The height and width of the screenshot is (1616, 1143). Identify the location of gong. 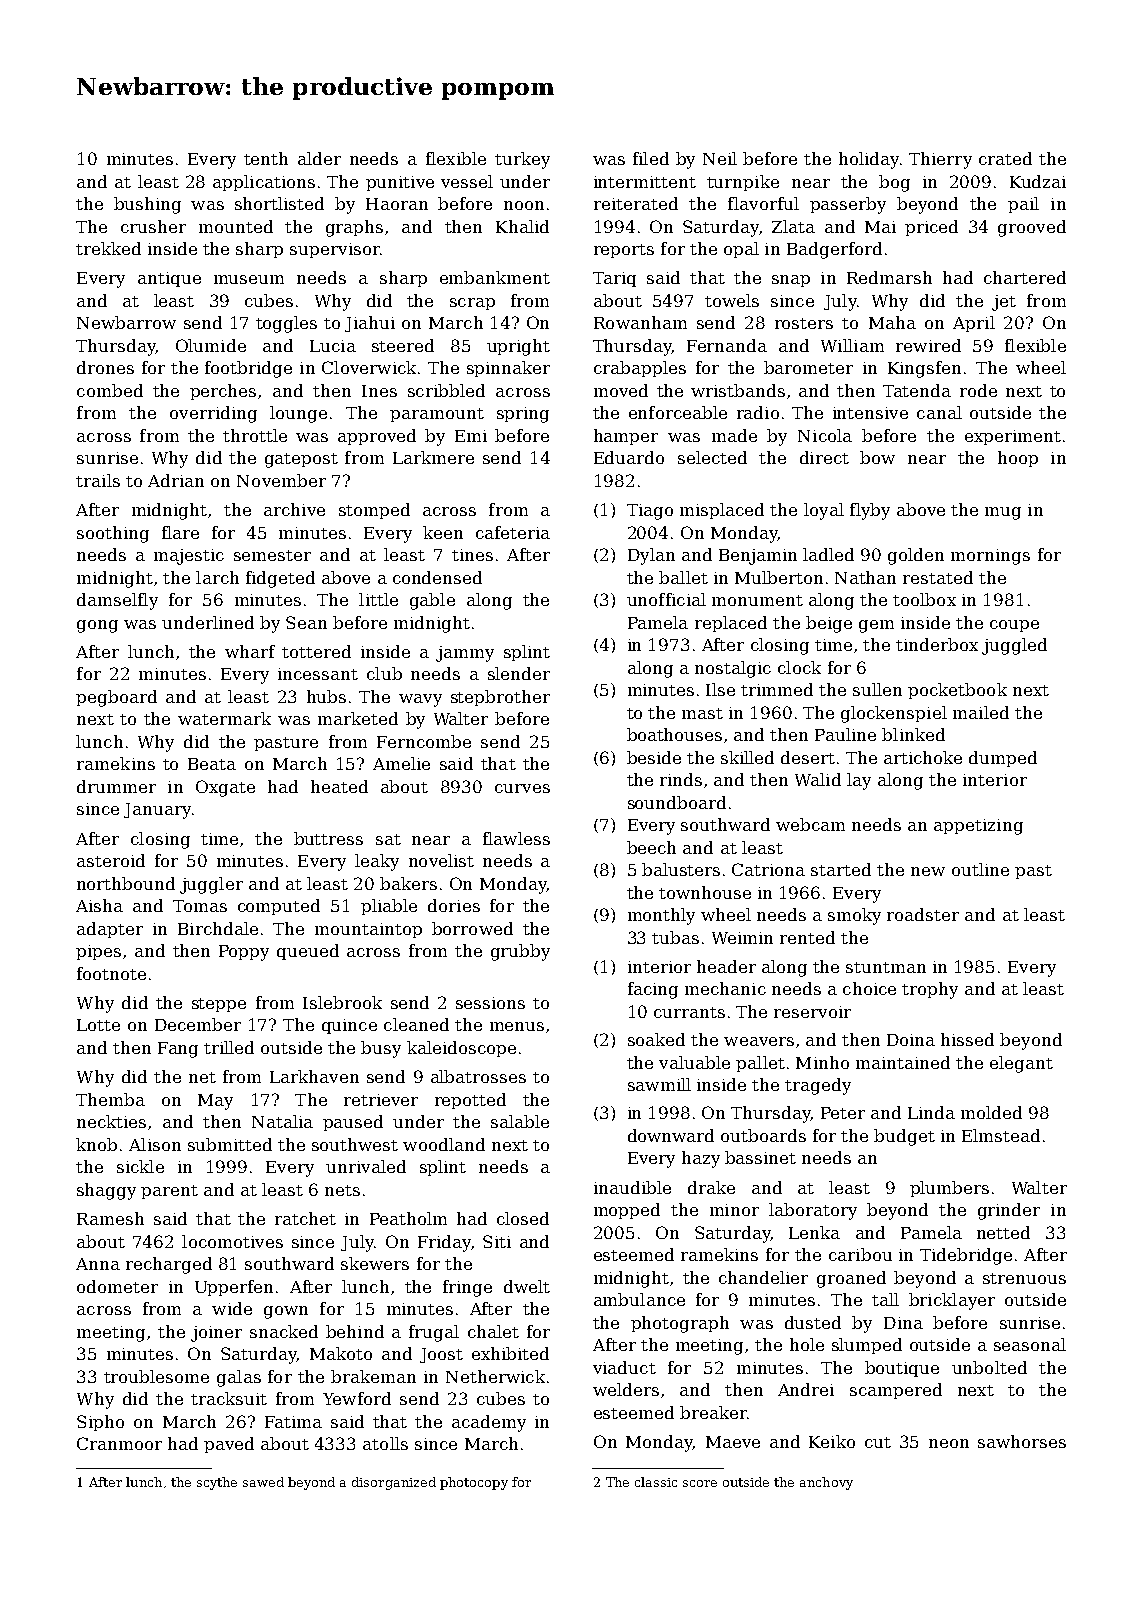
(97, 626).
